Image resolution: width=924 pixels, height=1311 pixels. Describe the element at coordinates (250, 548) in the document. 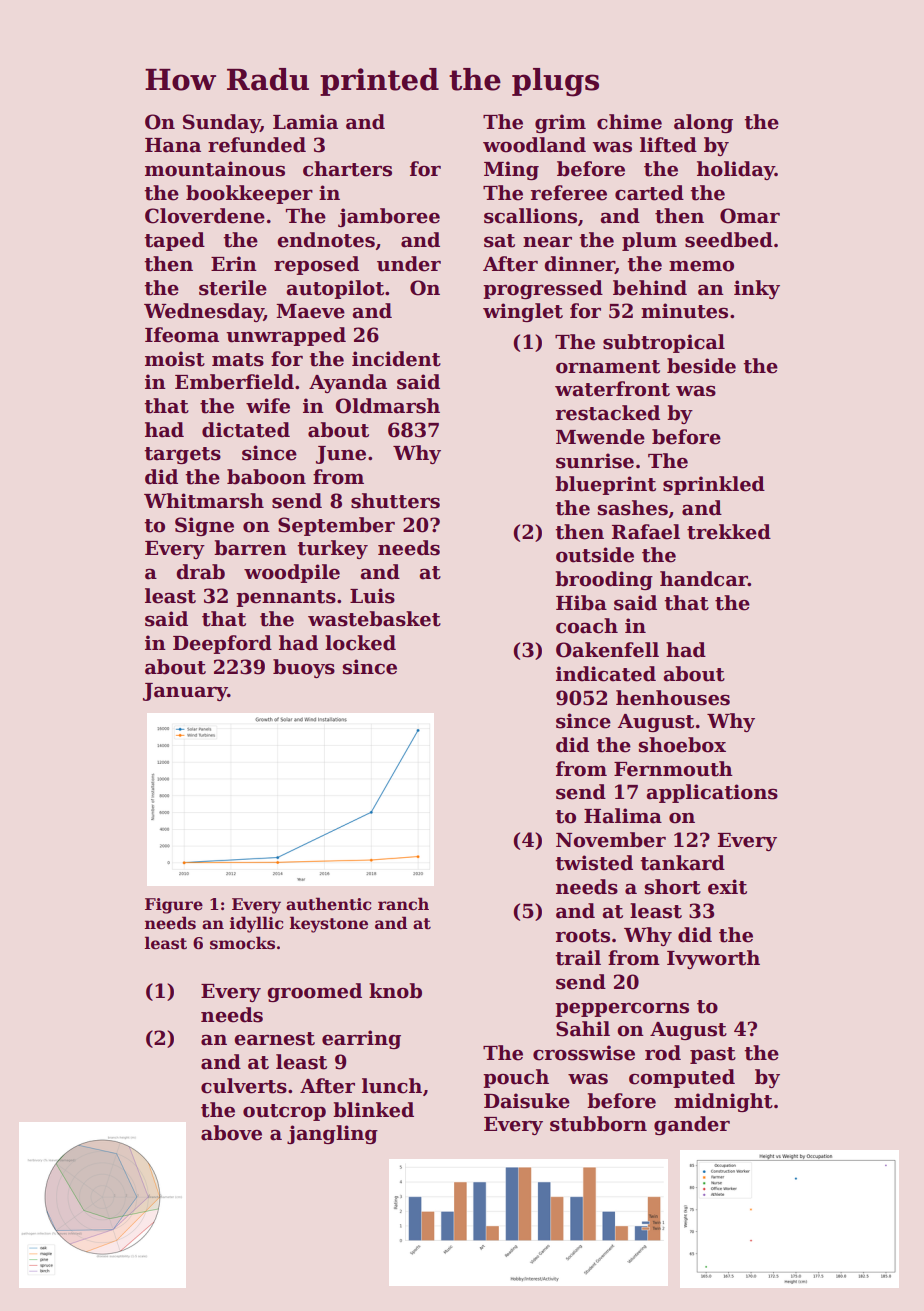

I see `barren` at that location.
